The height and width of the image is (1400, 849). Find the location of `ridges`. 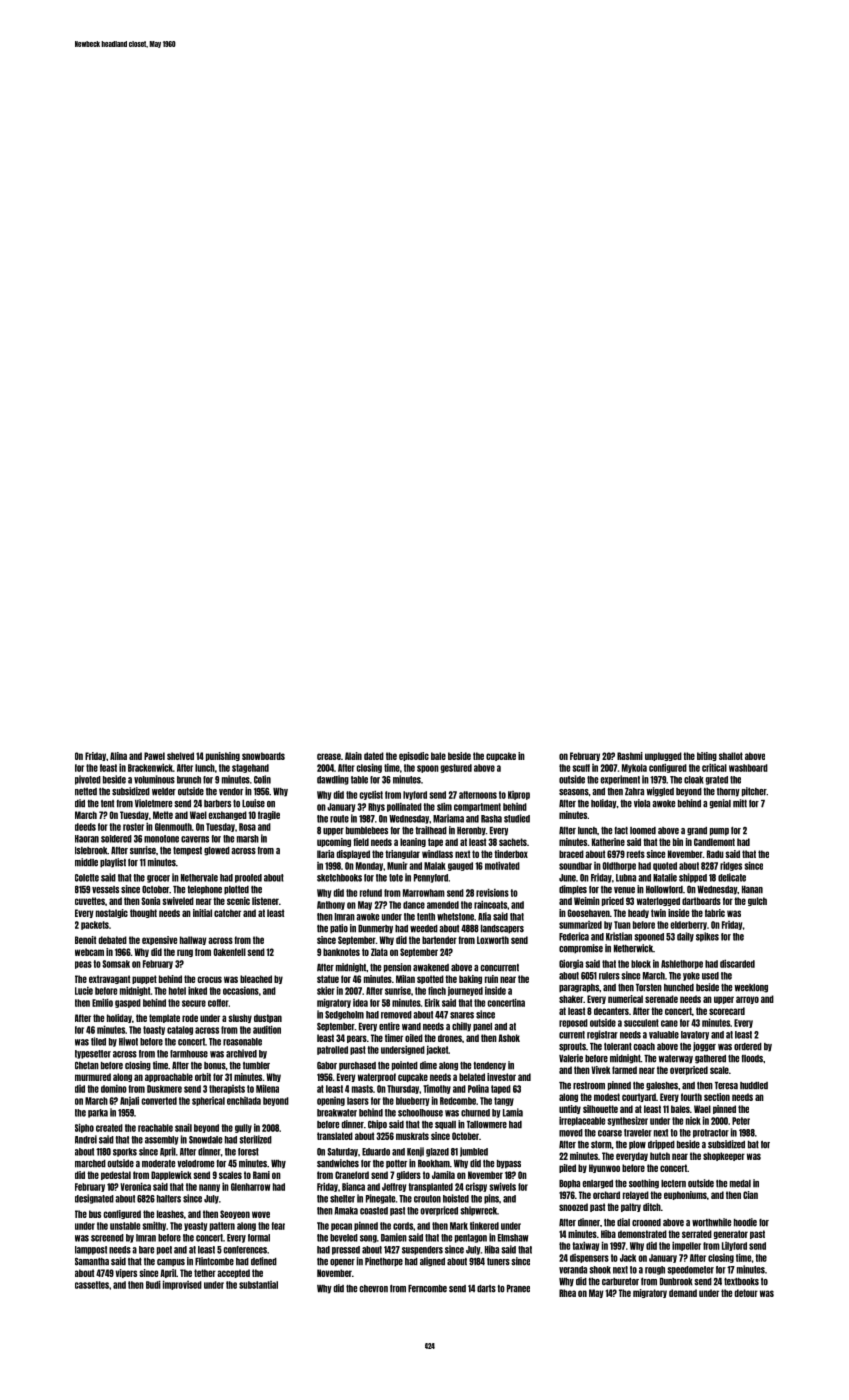

ridges is located at coordinates (731, 866).
